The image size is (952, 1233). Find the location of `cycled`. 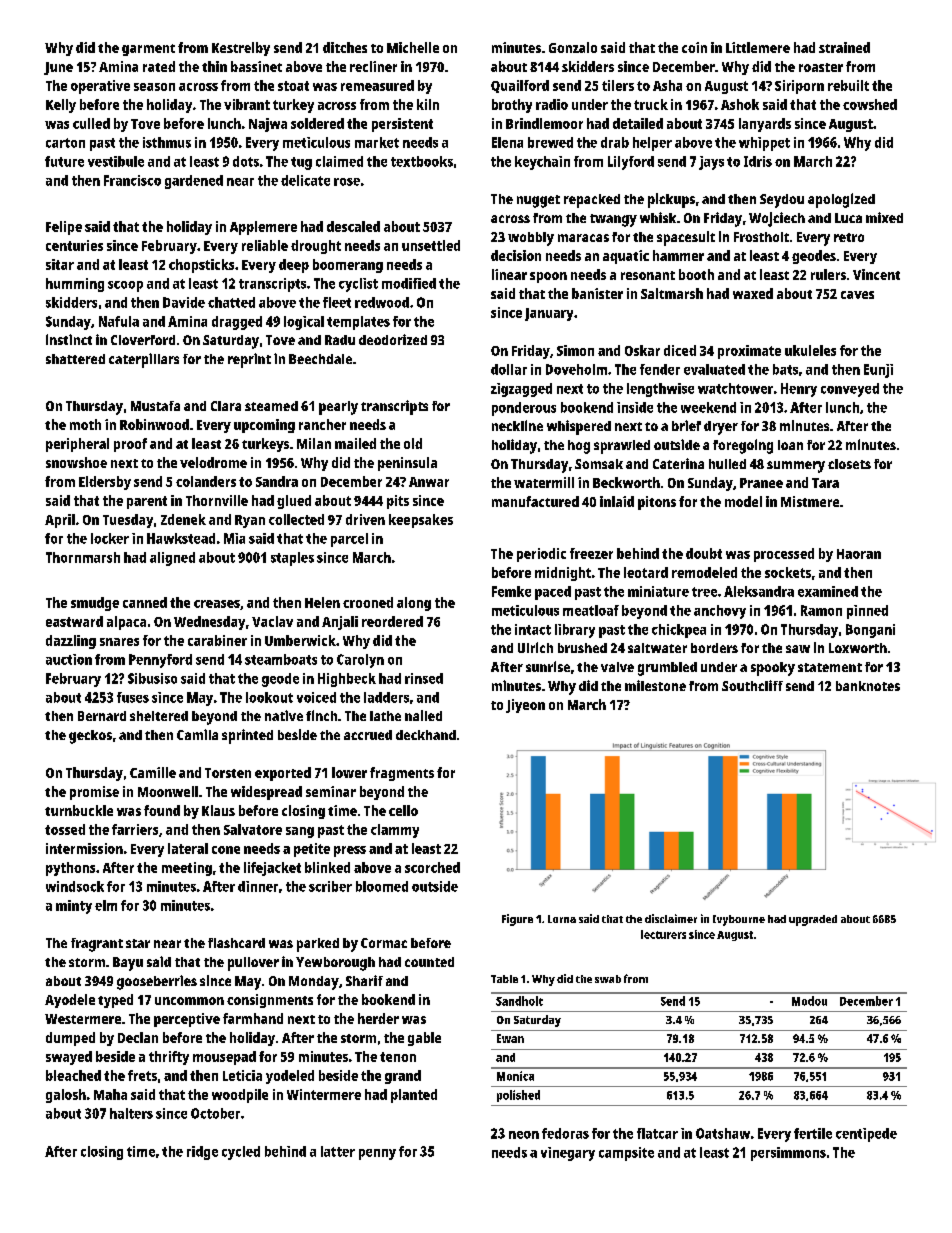

cycled is located at coordinates (241, 1153).
